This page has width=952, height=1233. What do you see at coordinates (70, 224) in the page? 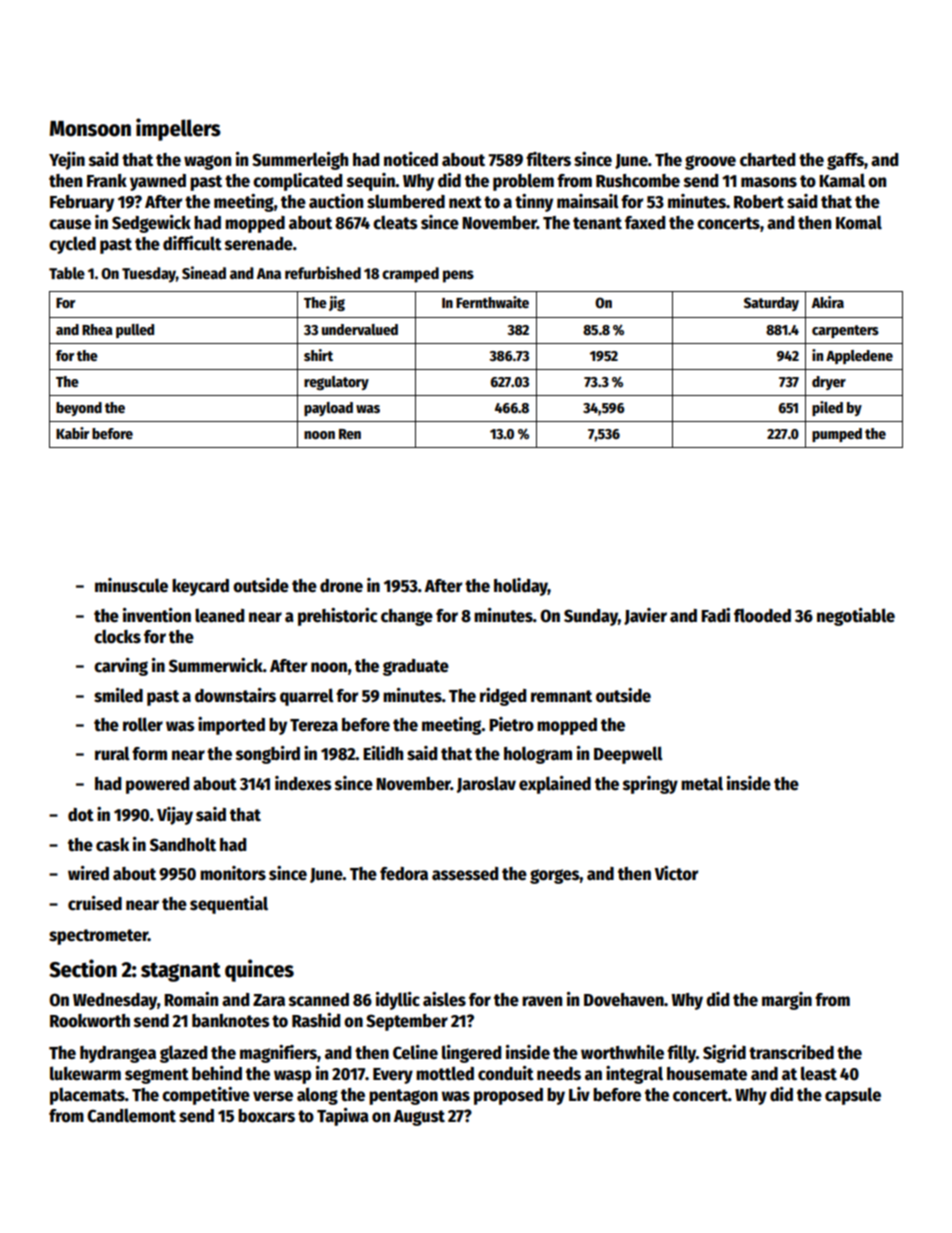
I see `cause` at bounding box center [70, 224].
